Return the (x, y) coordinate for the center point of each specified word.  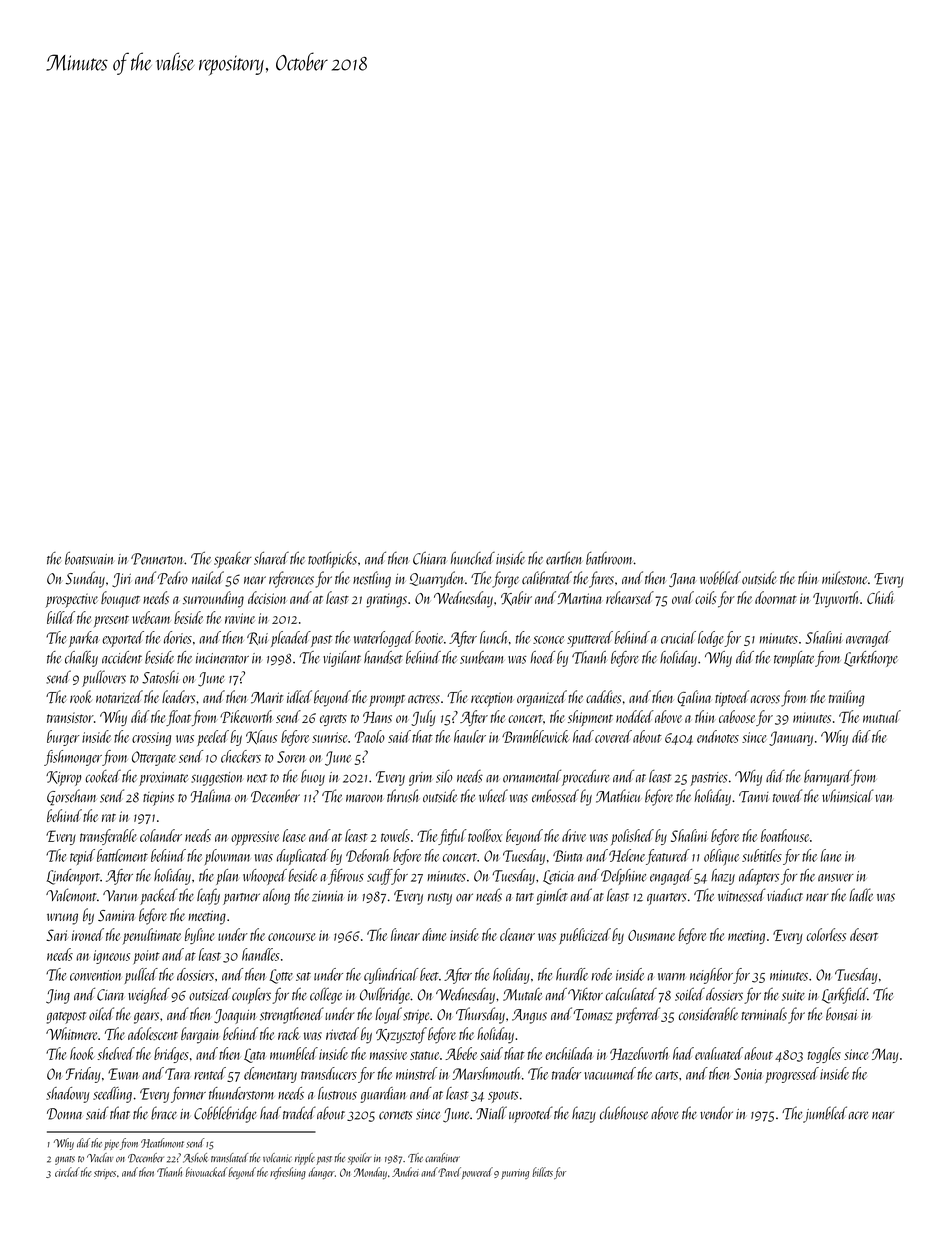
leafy (208, 896)
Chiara (429, 558)
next (257, 778)
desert (864, 934)
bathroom (609, 558)
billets (542, 1172)
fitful (452, 837)
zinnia (327, 896)
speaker (233, 560)
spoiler (359, 1159)
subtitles (762, 855)
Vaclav (100, 1158)
